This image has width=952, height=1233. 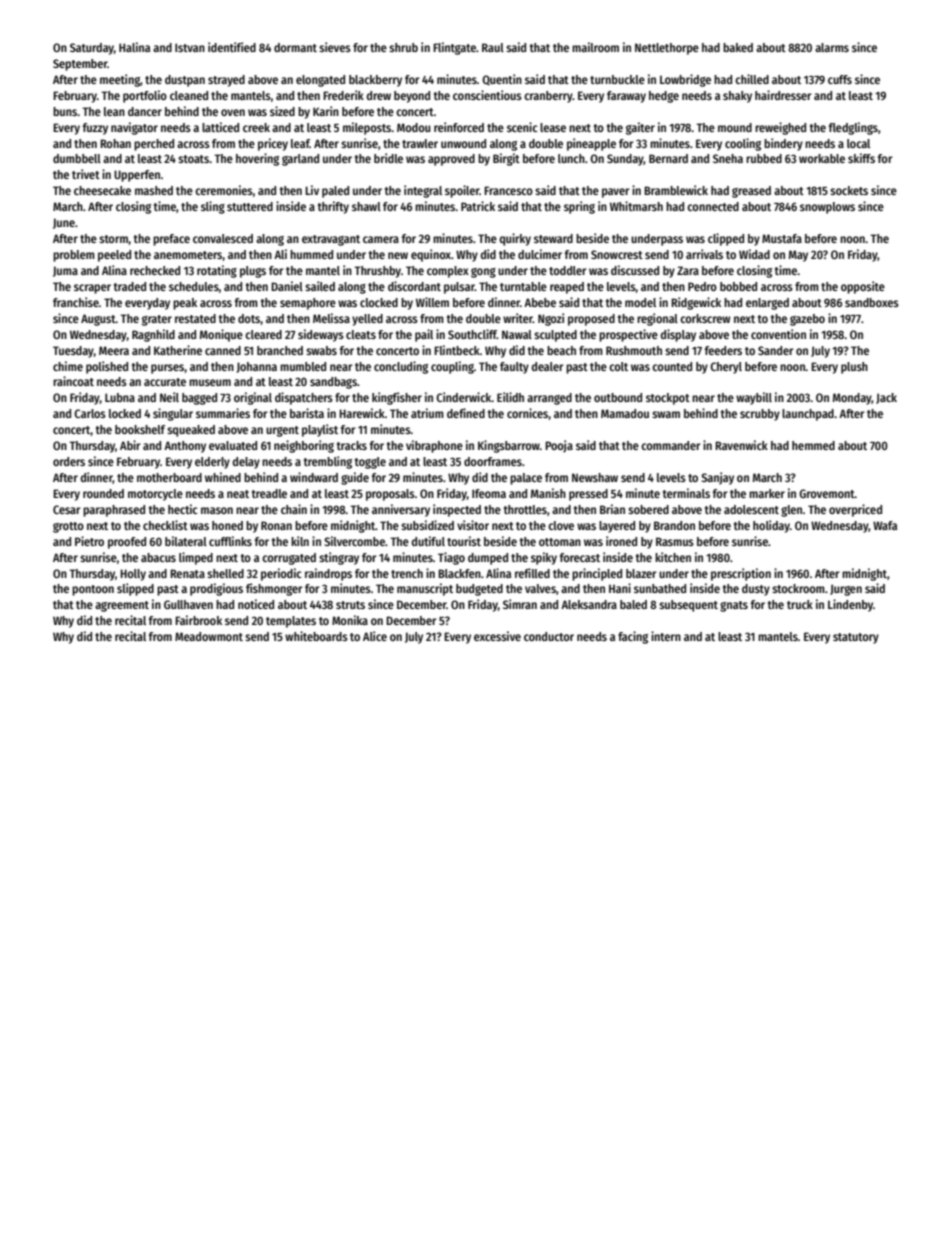 What do you see at coordinates (343, 95) in the image?
I see `Frederik` at bounding box center [343, 95].
